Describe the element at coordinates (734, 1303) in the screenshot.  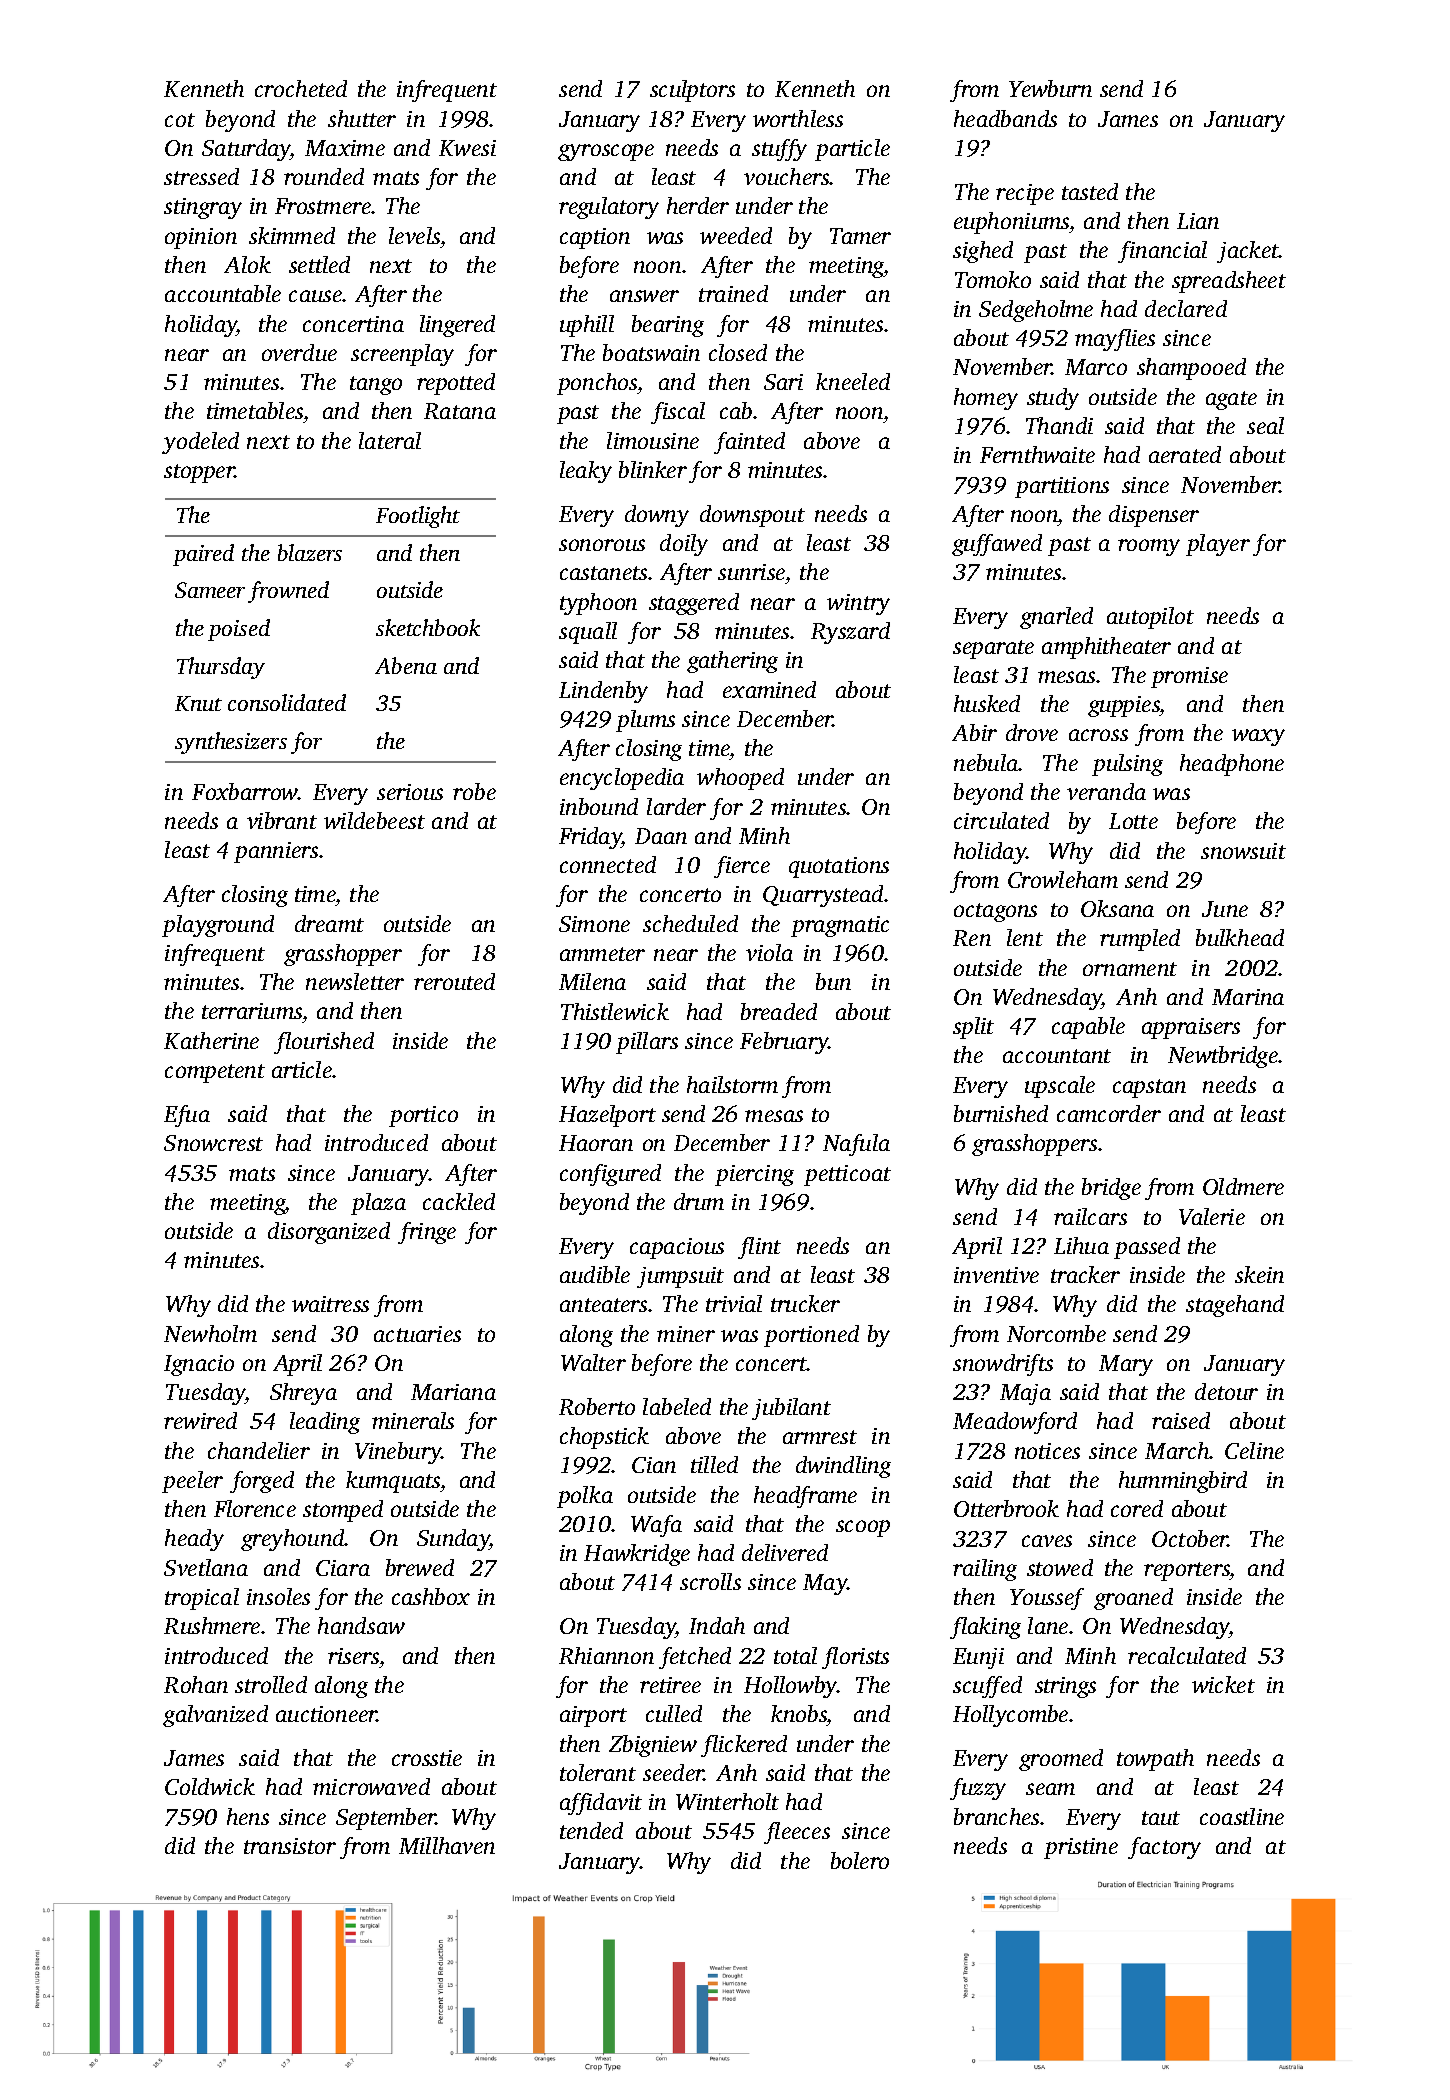
I see `trivial` at that location.
